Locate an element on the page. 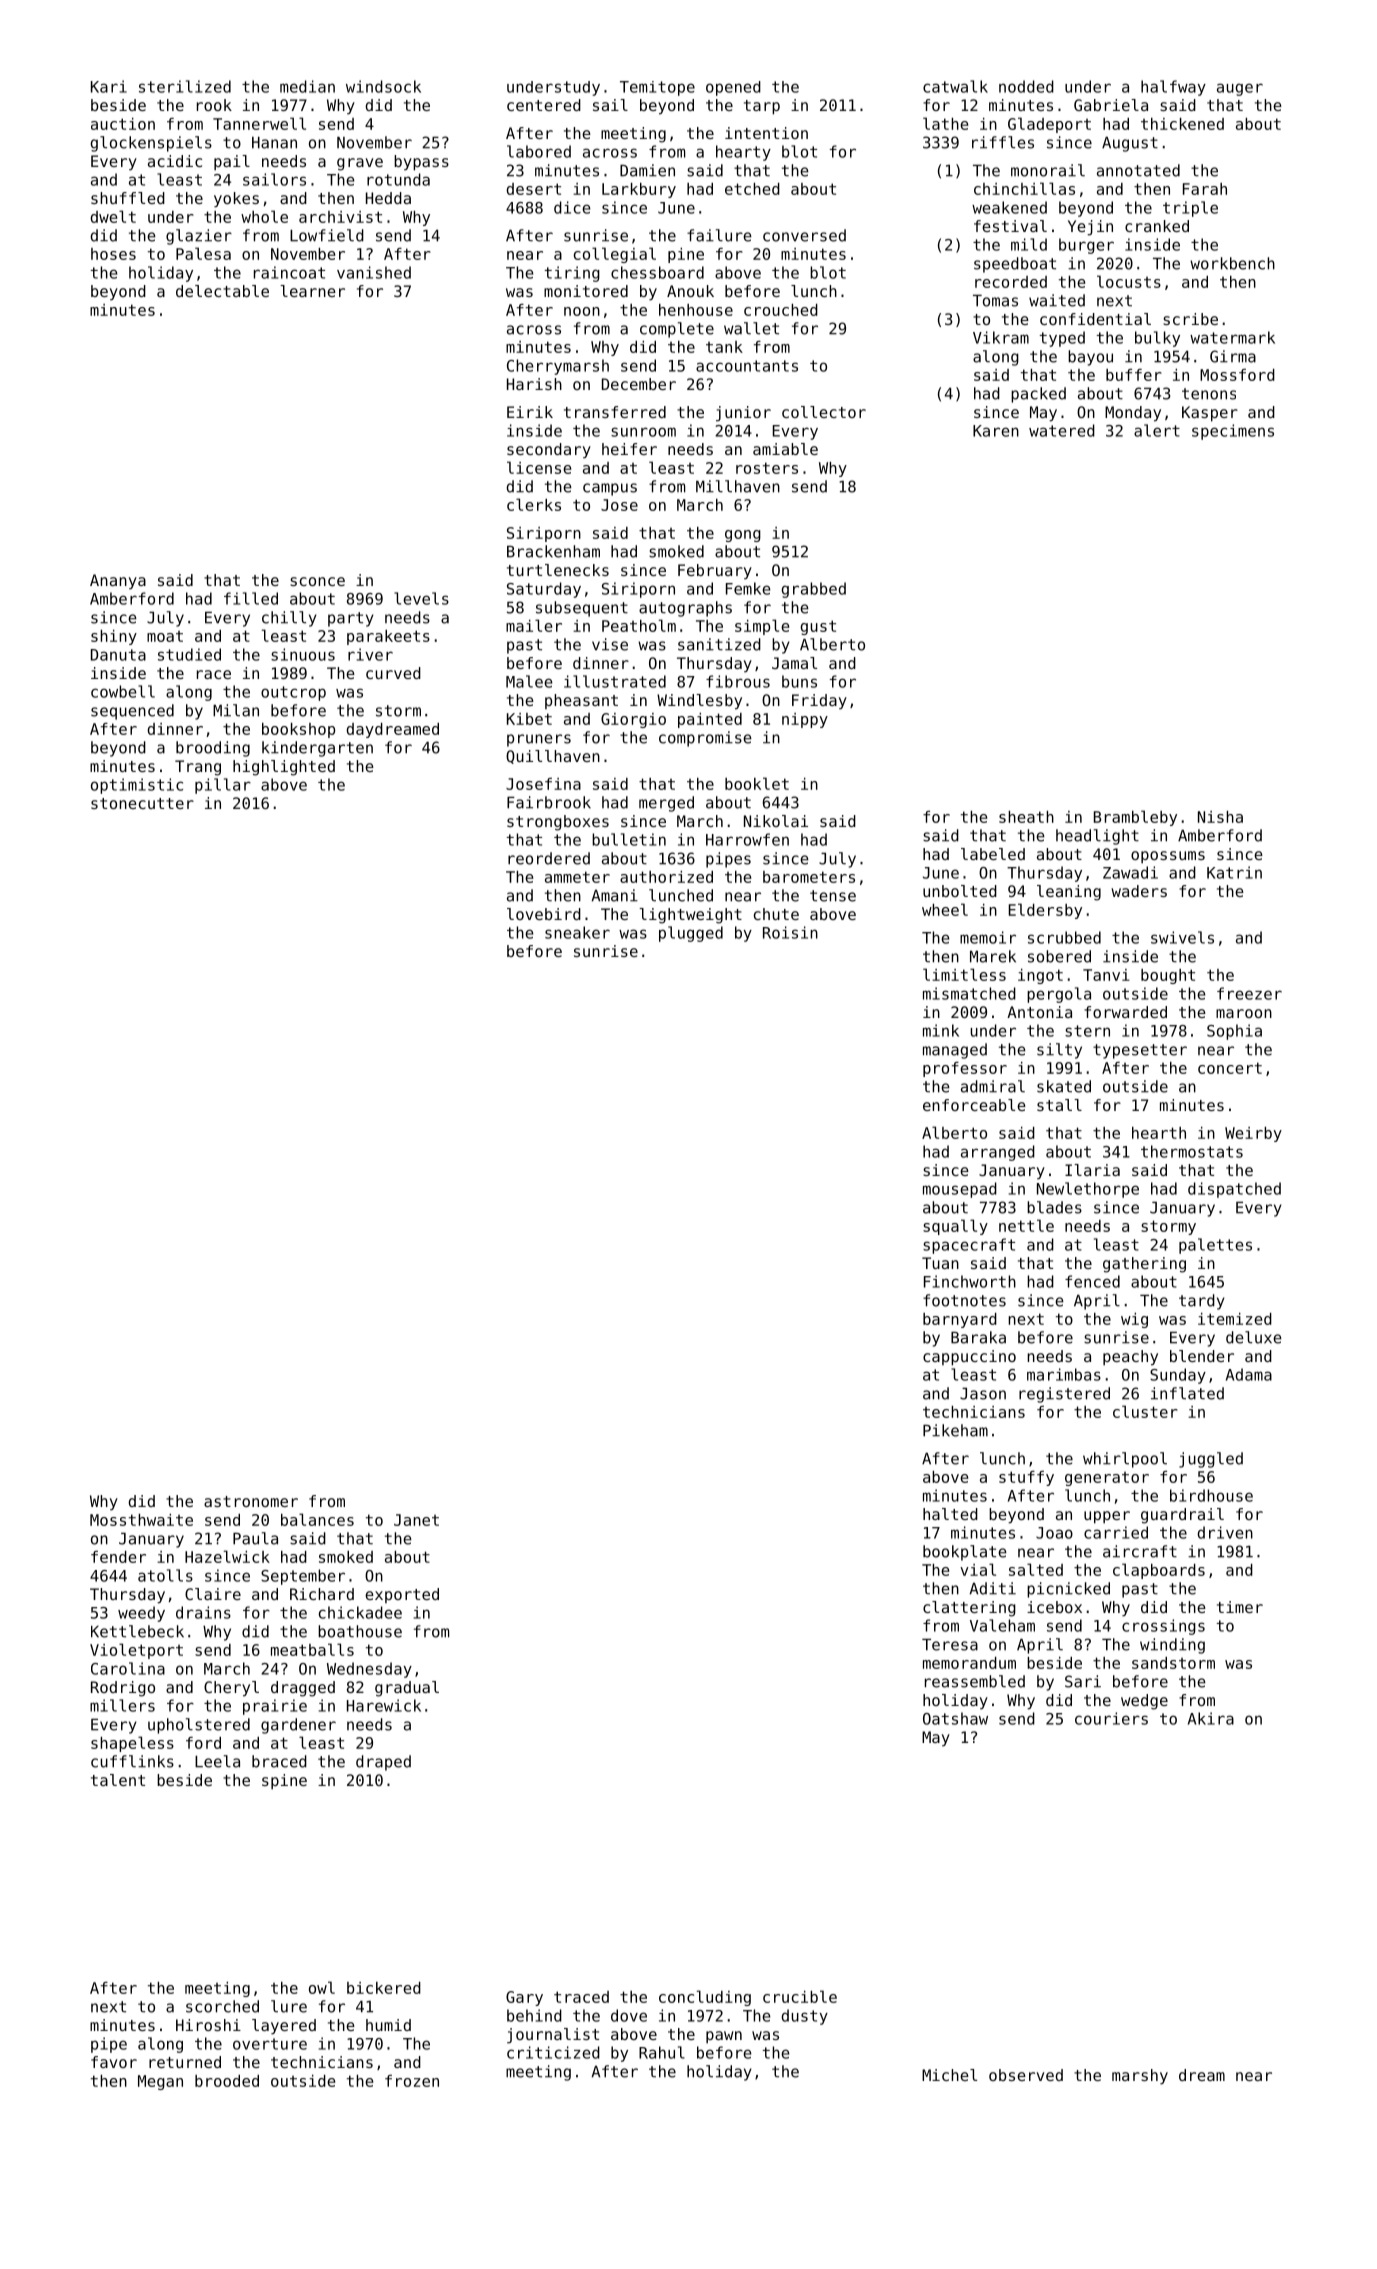 The width and height of the page is (1377, 2269). labeled is located at coordinates (993, 854).
